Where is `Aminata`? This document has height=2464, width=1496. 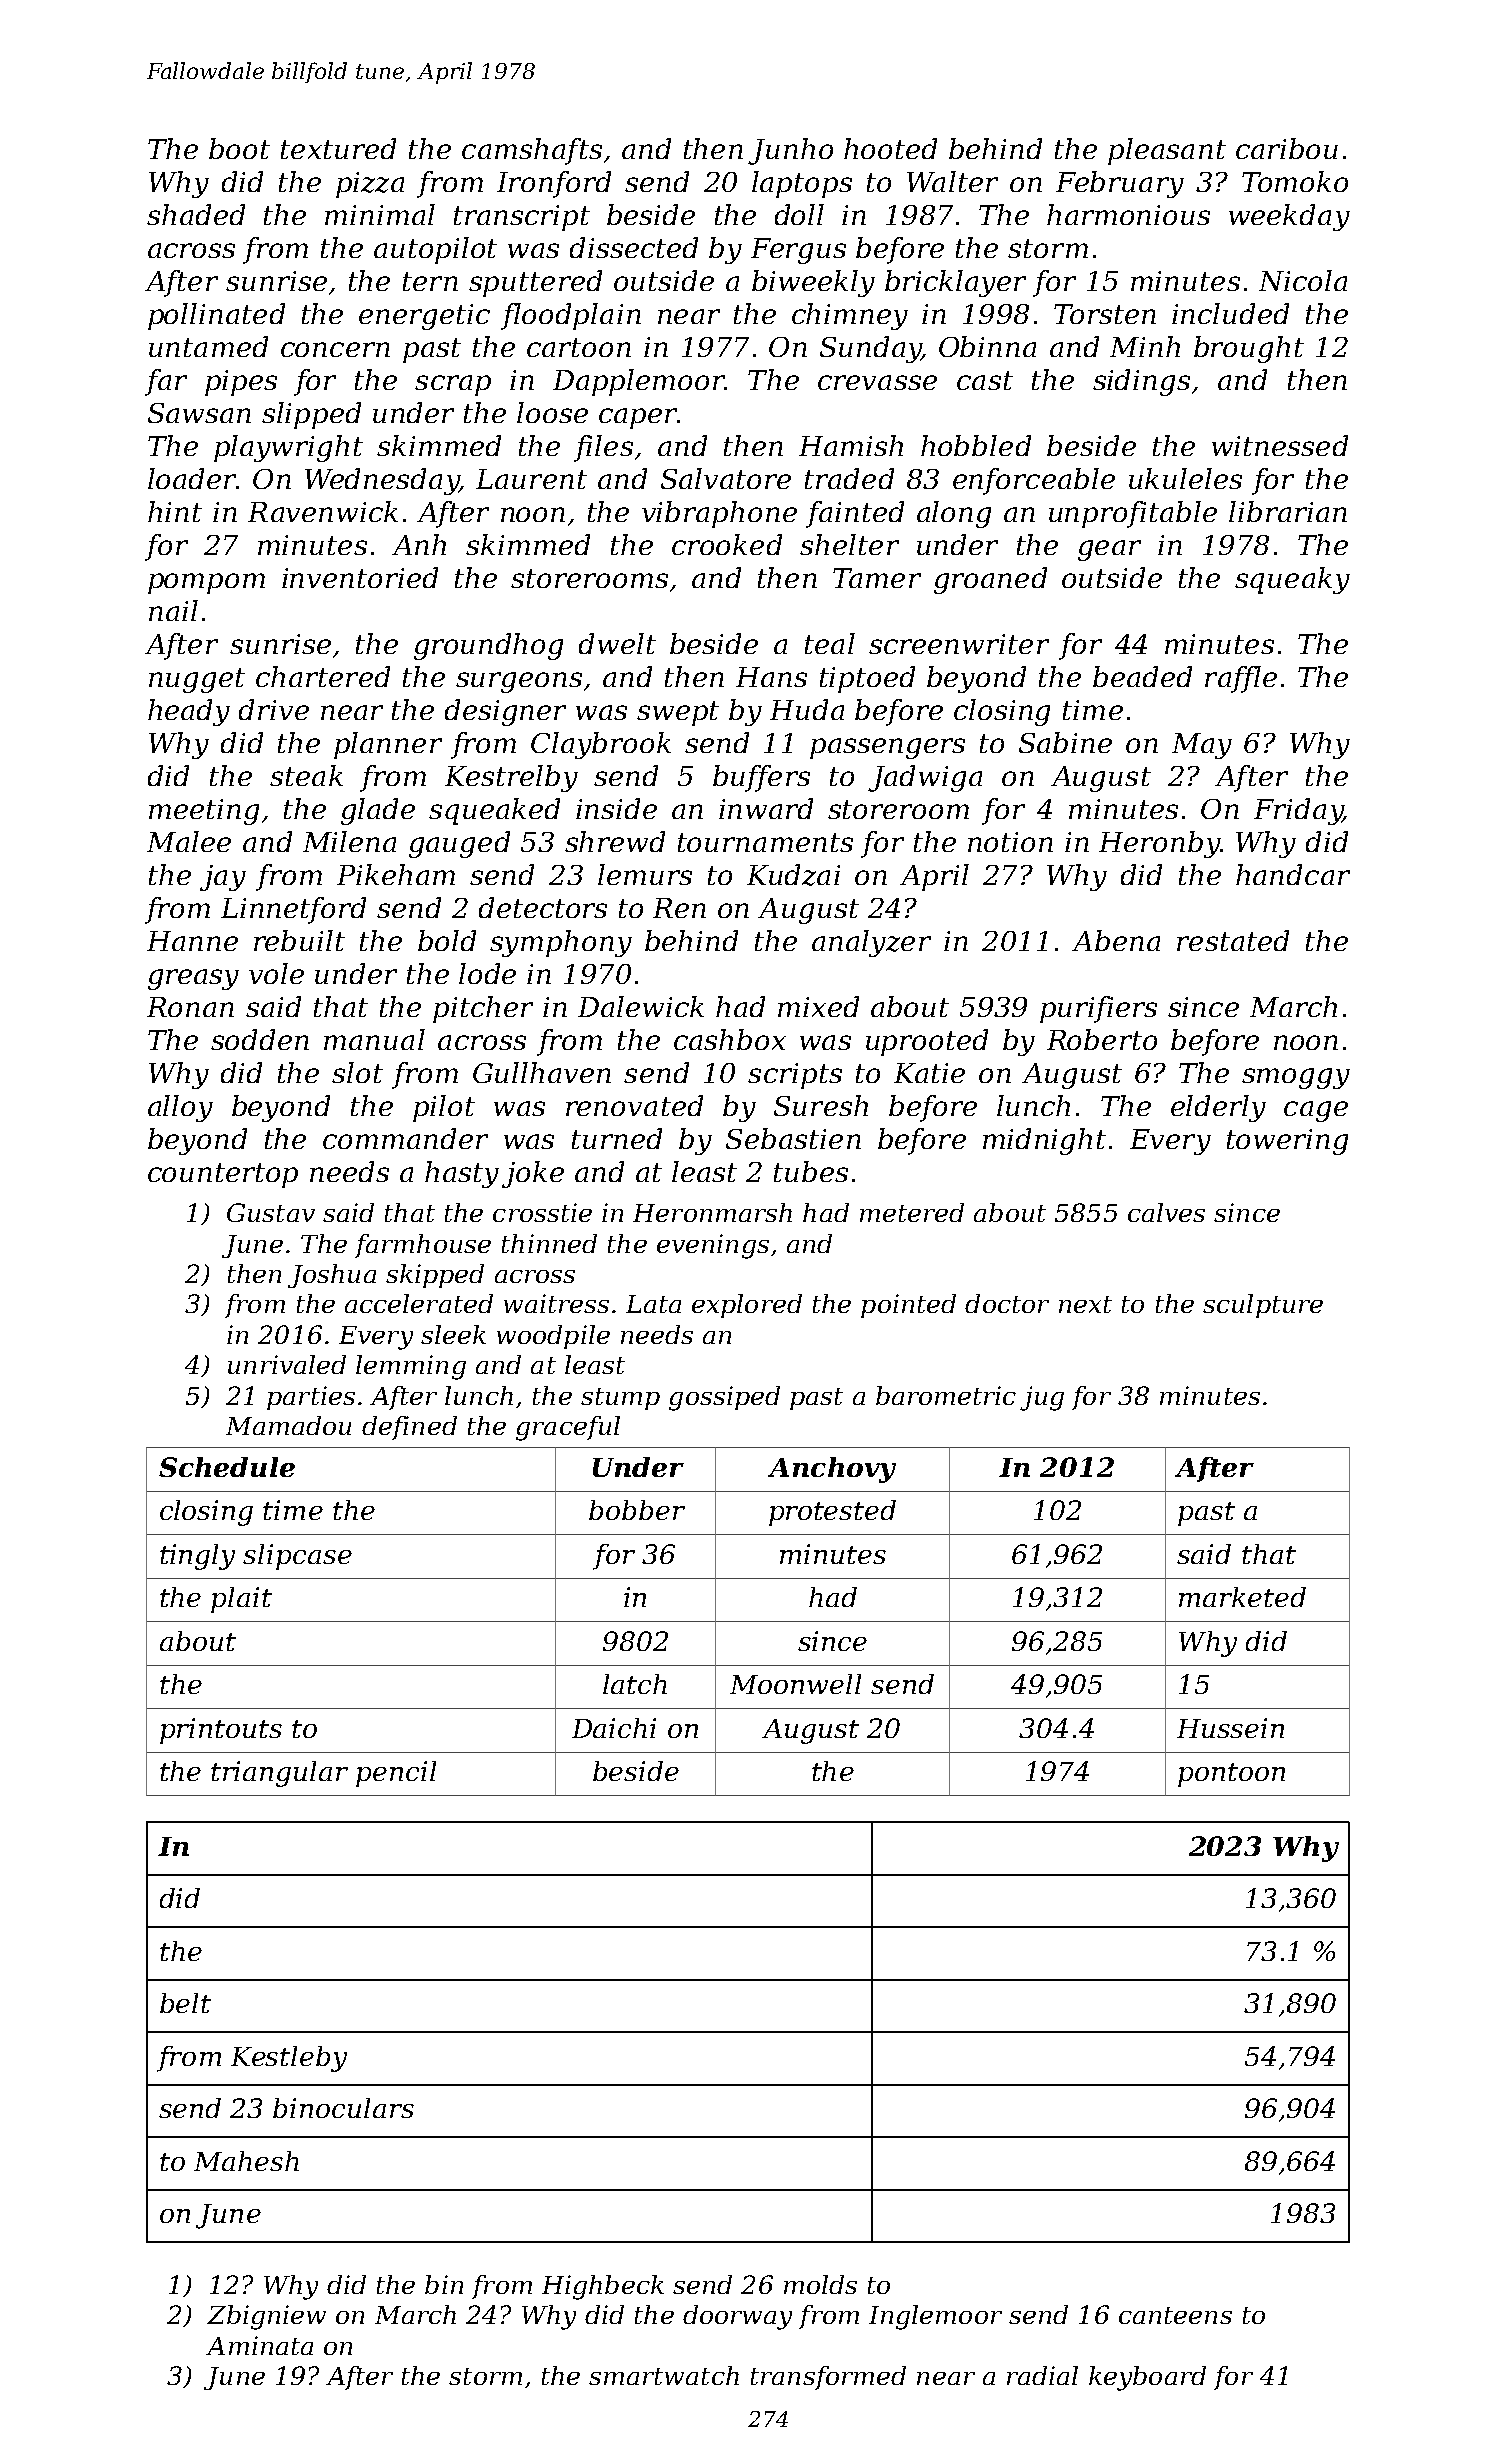
Aminata is located at coordinates (259, 2345).
